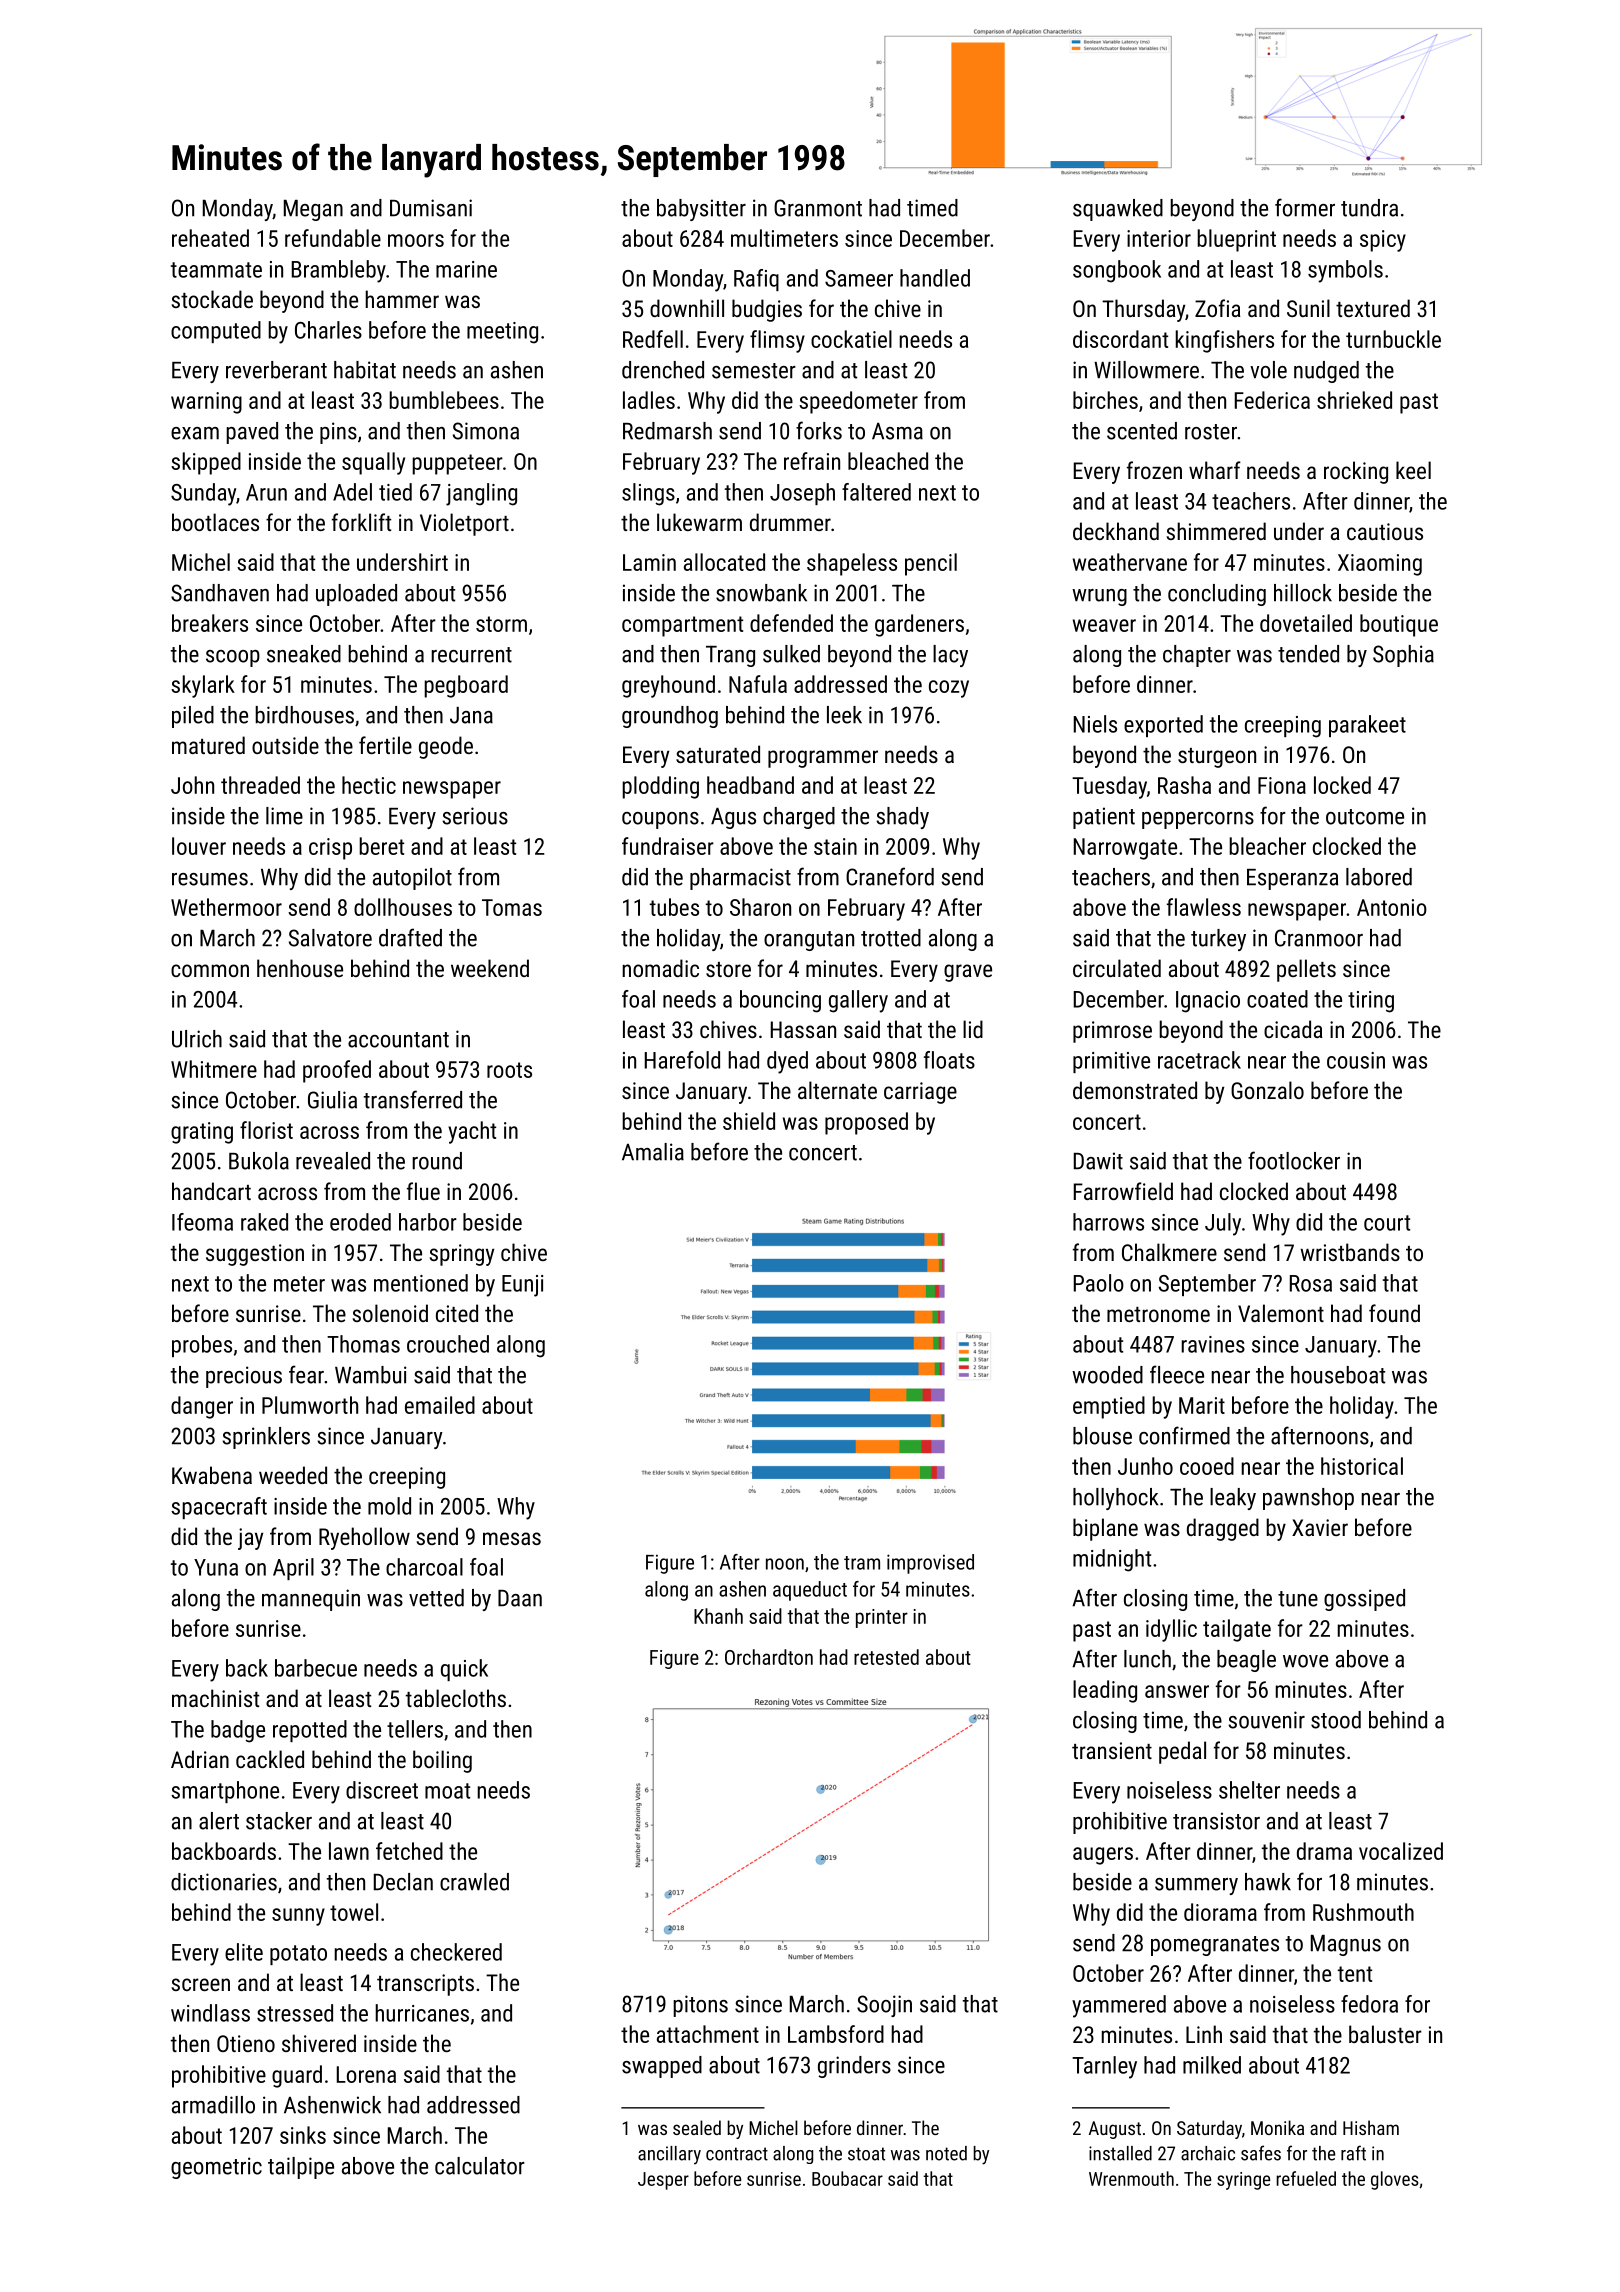  I want to click on blueprint, so click(1236, 240).
